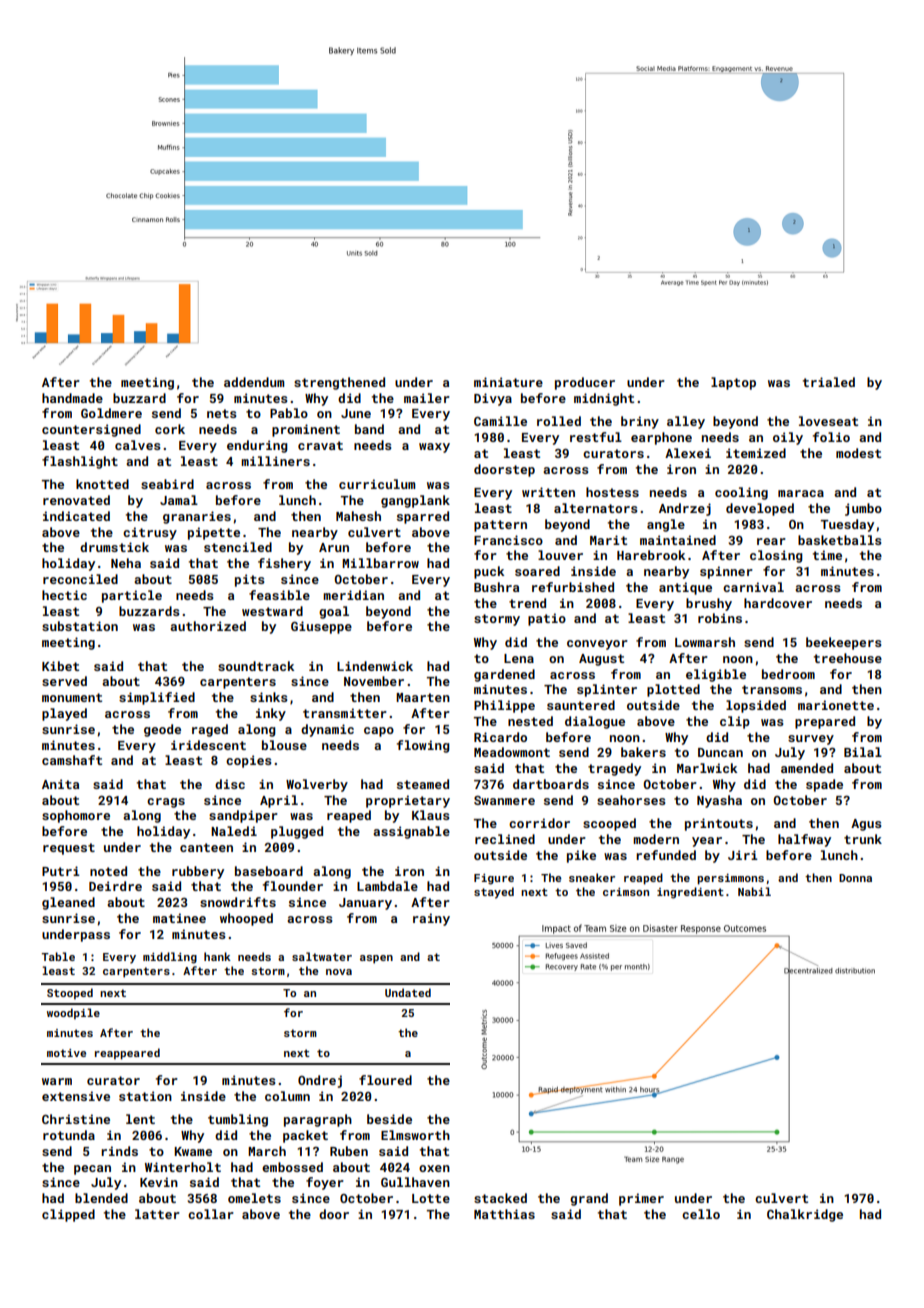 The image size is (924, 1308). What do you see at coordinates (686, 422) in the screenshot?
I see `alley` at bounding box center [686, 422].
